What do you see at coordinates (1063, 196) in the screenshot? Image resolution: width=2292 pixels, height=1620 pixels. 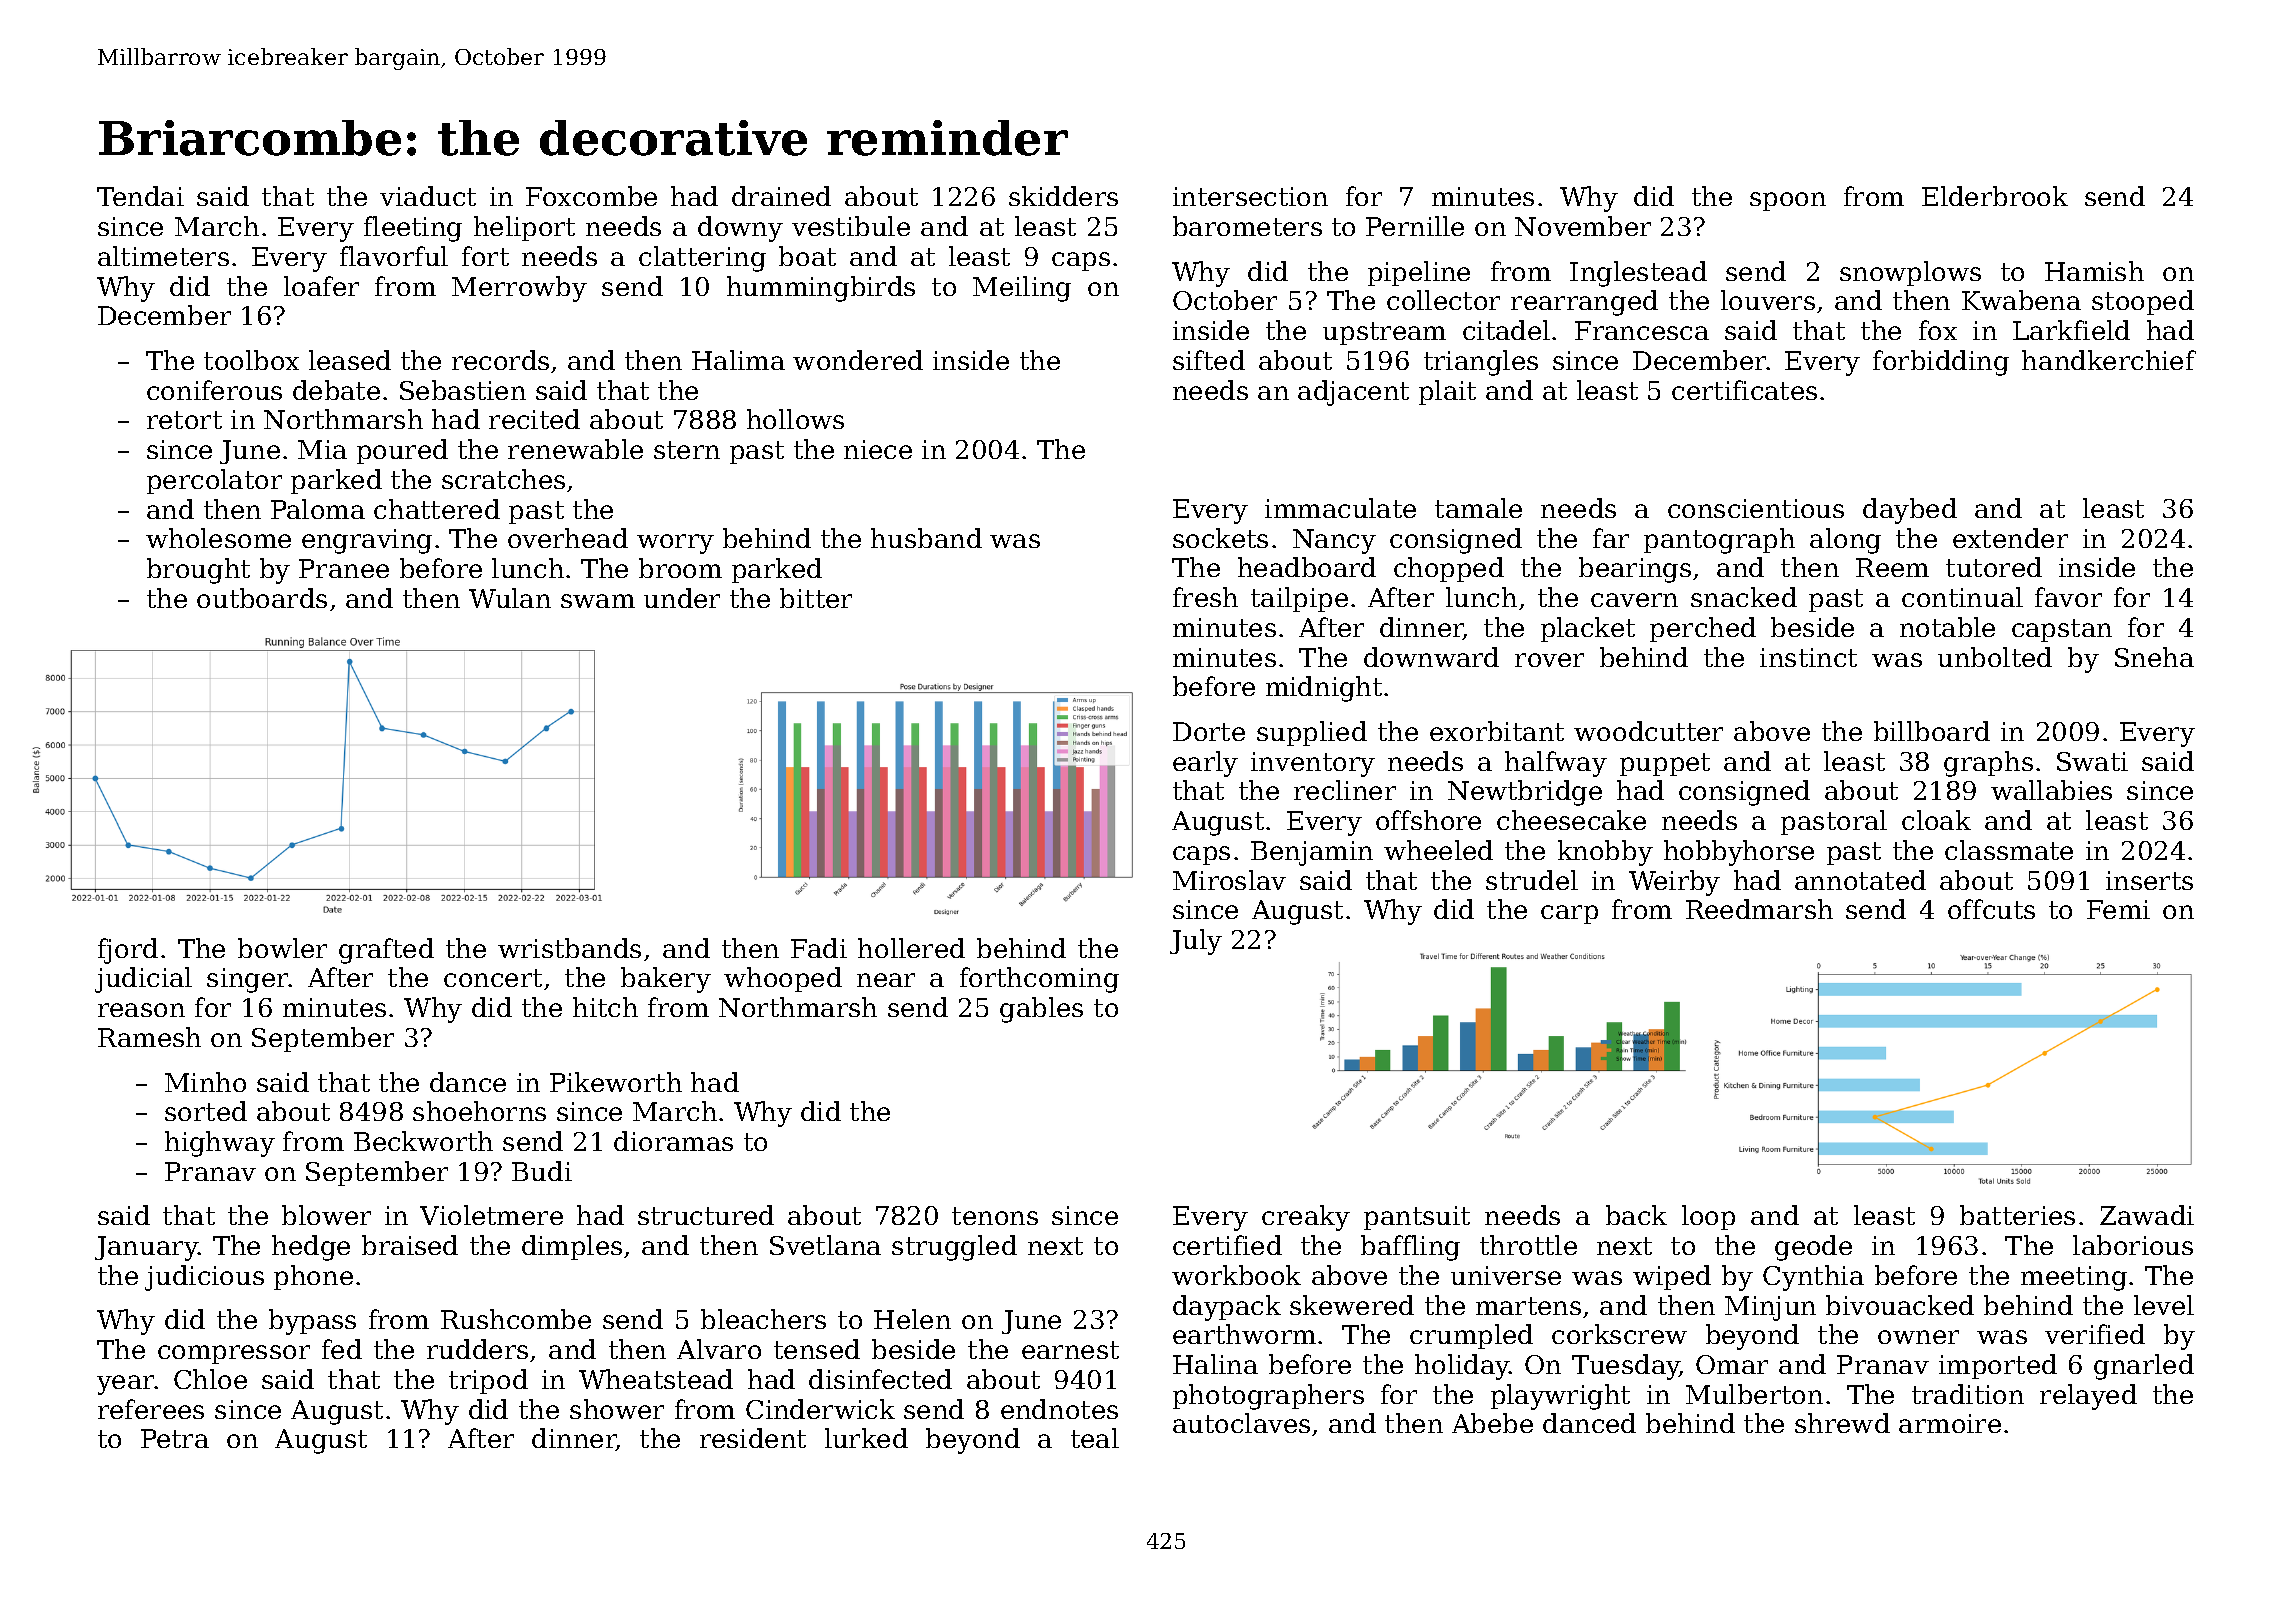 I see `skidders` at bounding box center [1063, 196].
